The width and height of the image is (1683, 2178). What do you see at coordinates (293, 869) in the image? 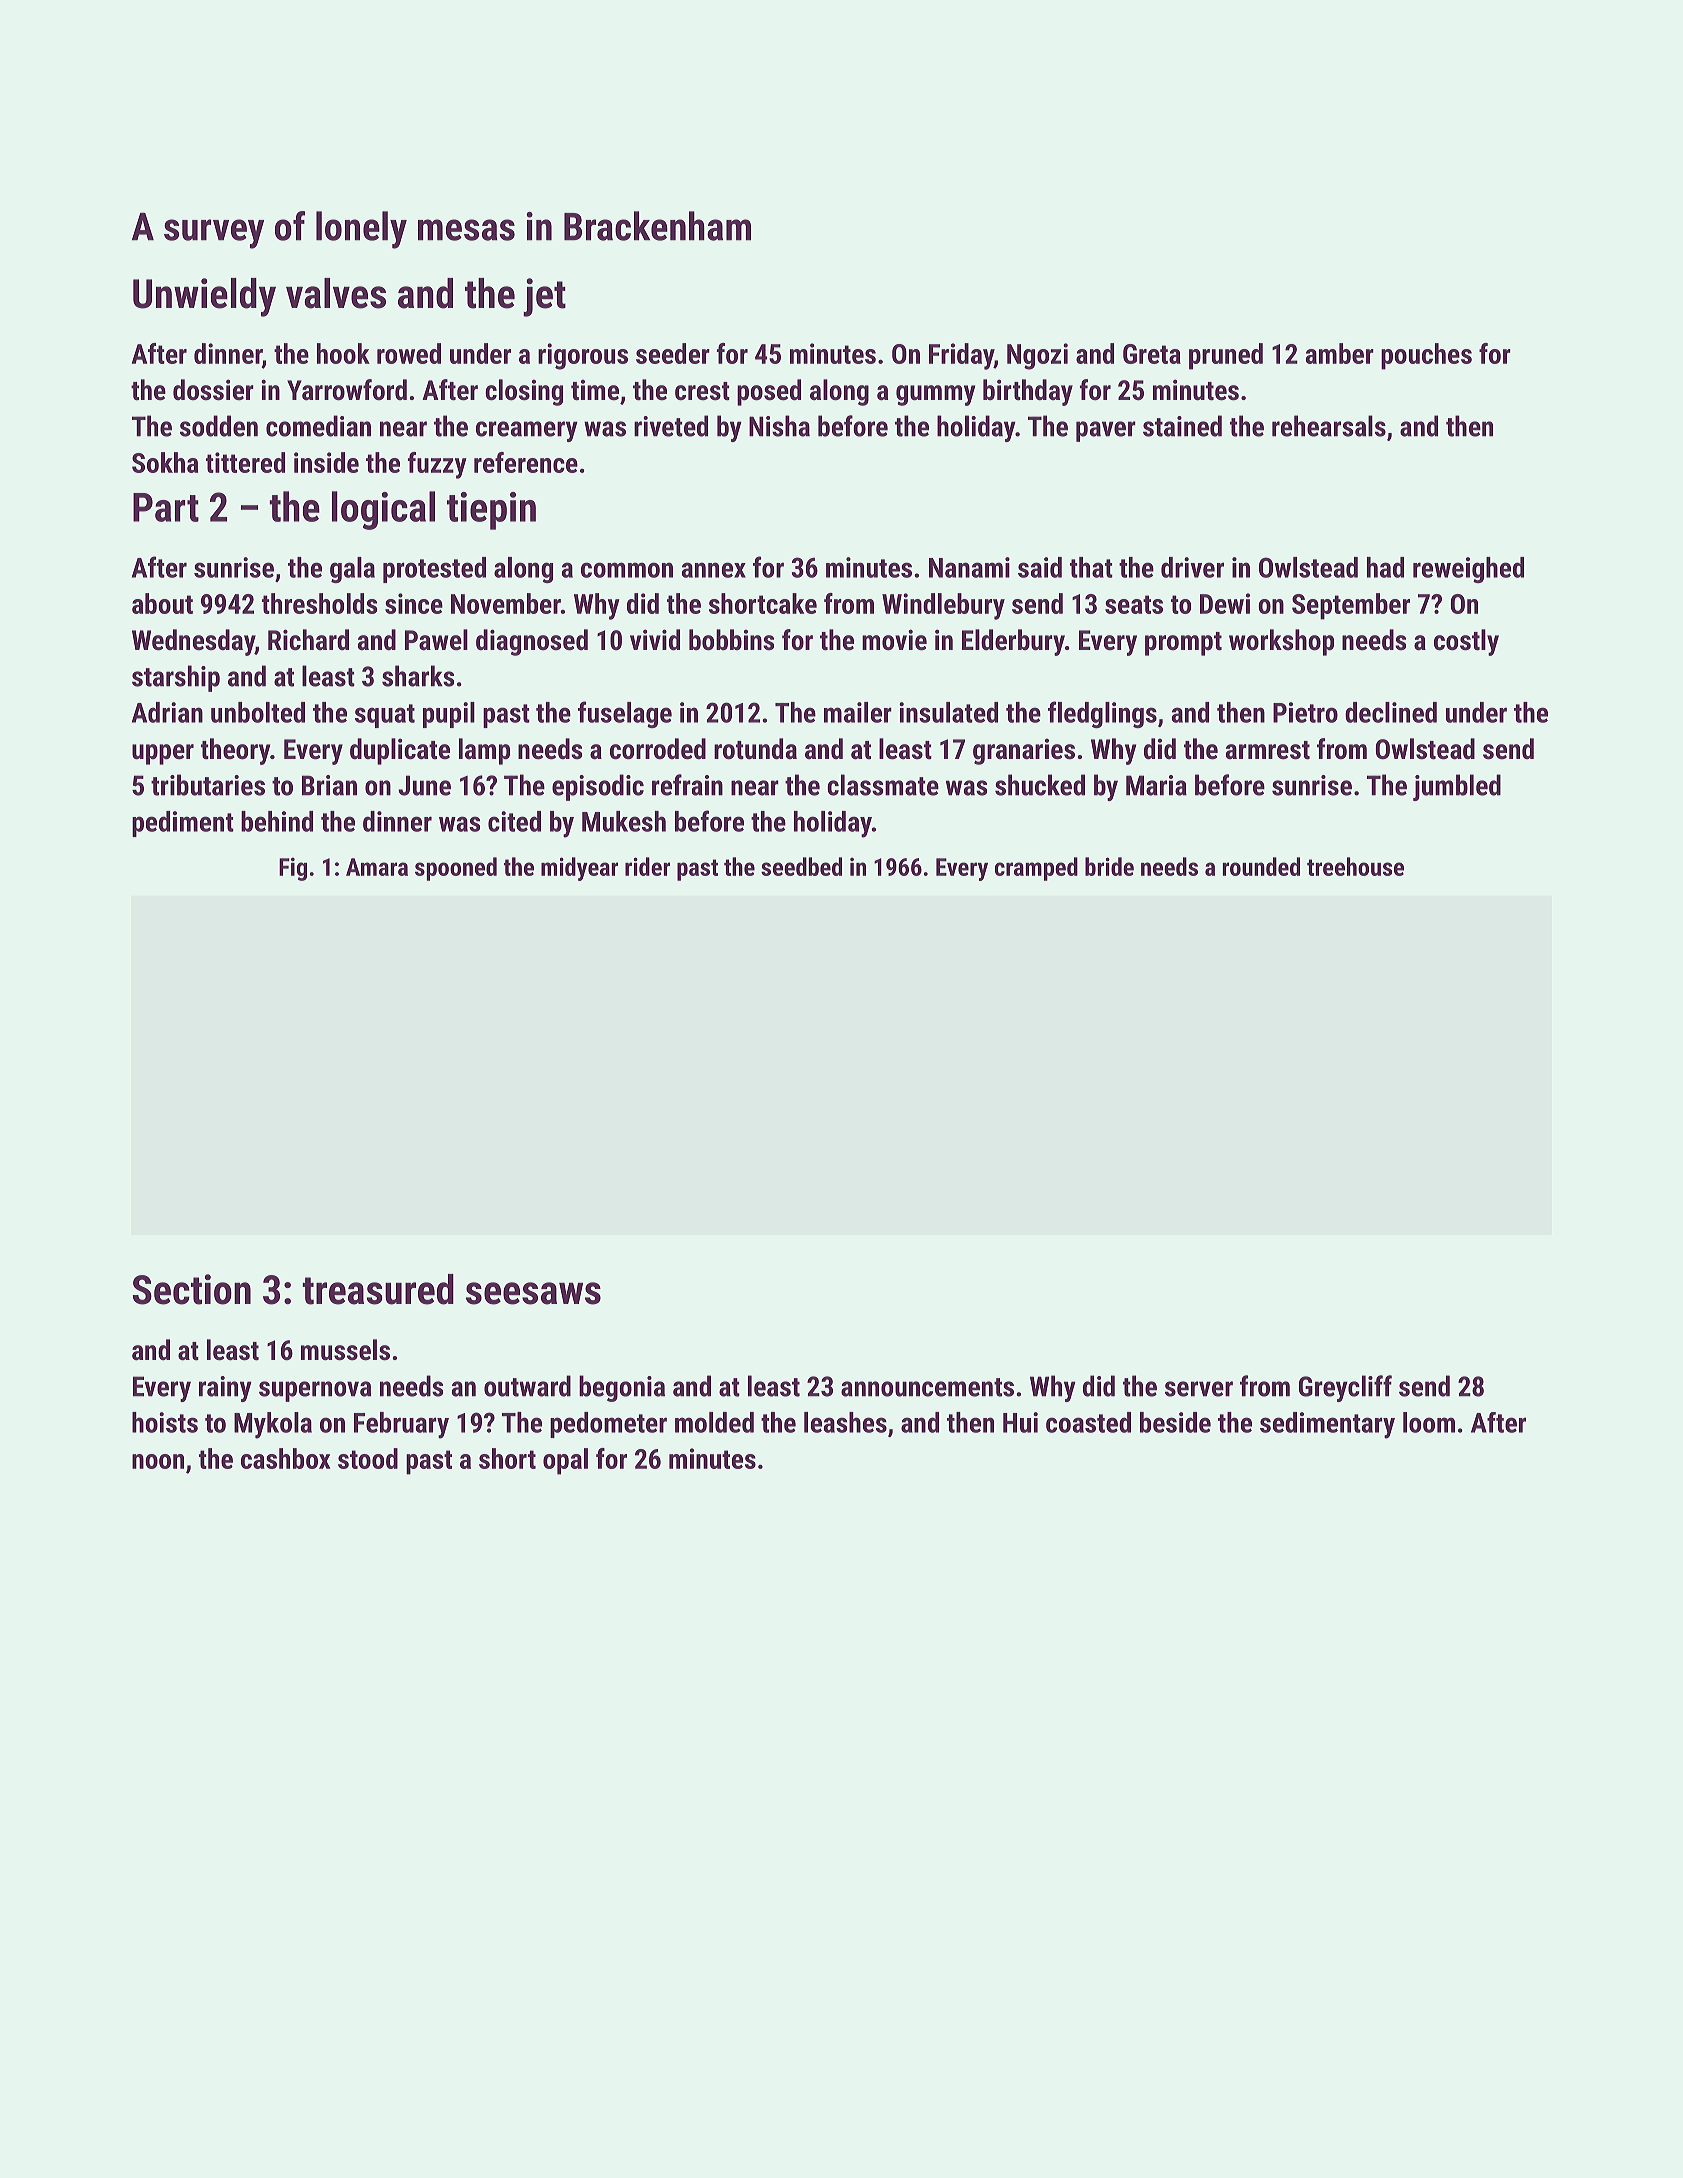
I see `Fig` at bounding box center [293, 869].
